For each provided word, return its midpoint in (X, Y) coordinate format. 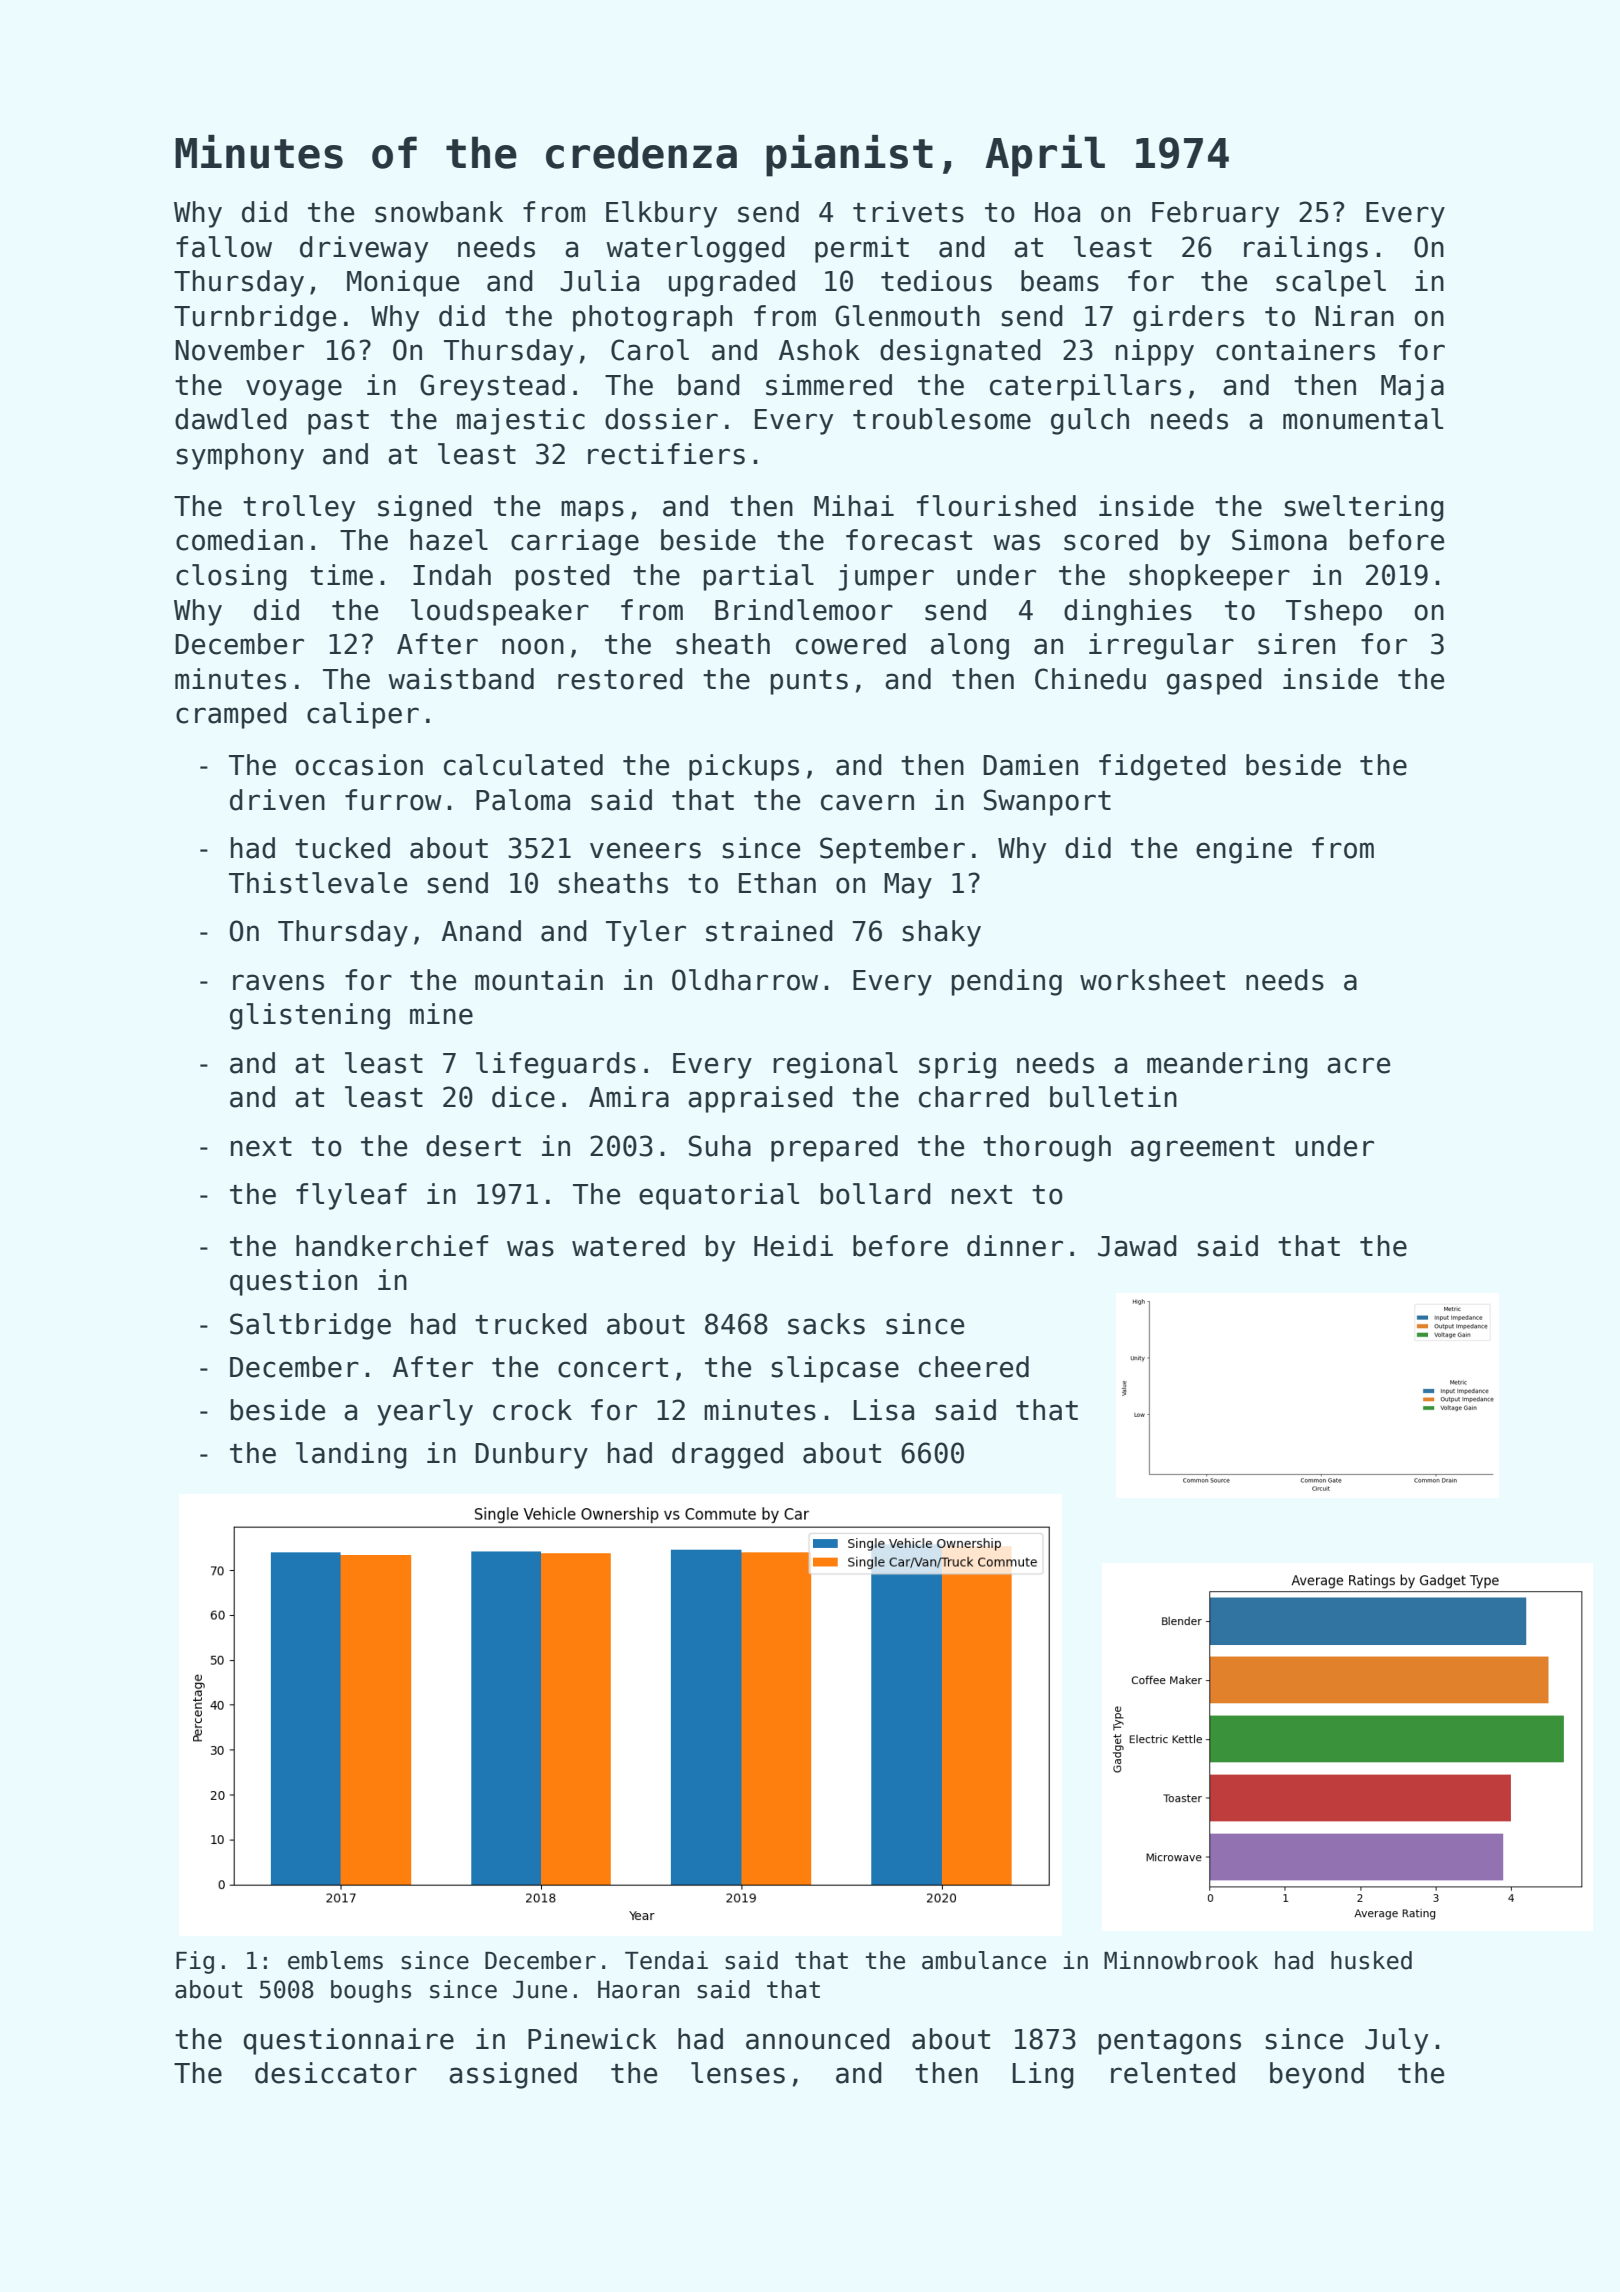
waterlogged (695, 249)
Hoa (1057, 212)
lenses (738, 2073)
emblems (335, 1960)
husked (1371, 1960)
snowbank (439, 212)
